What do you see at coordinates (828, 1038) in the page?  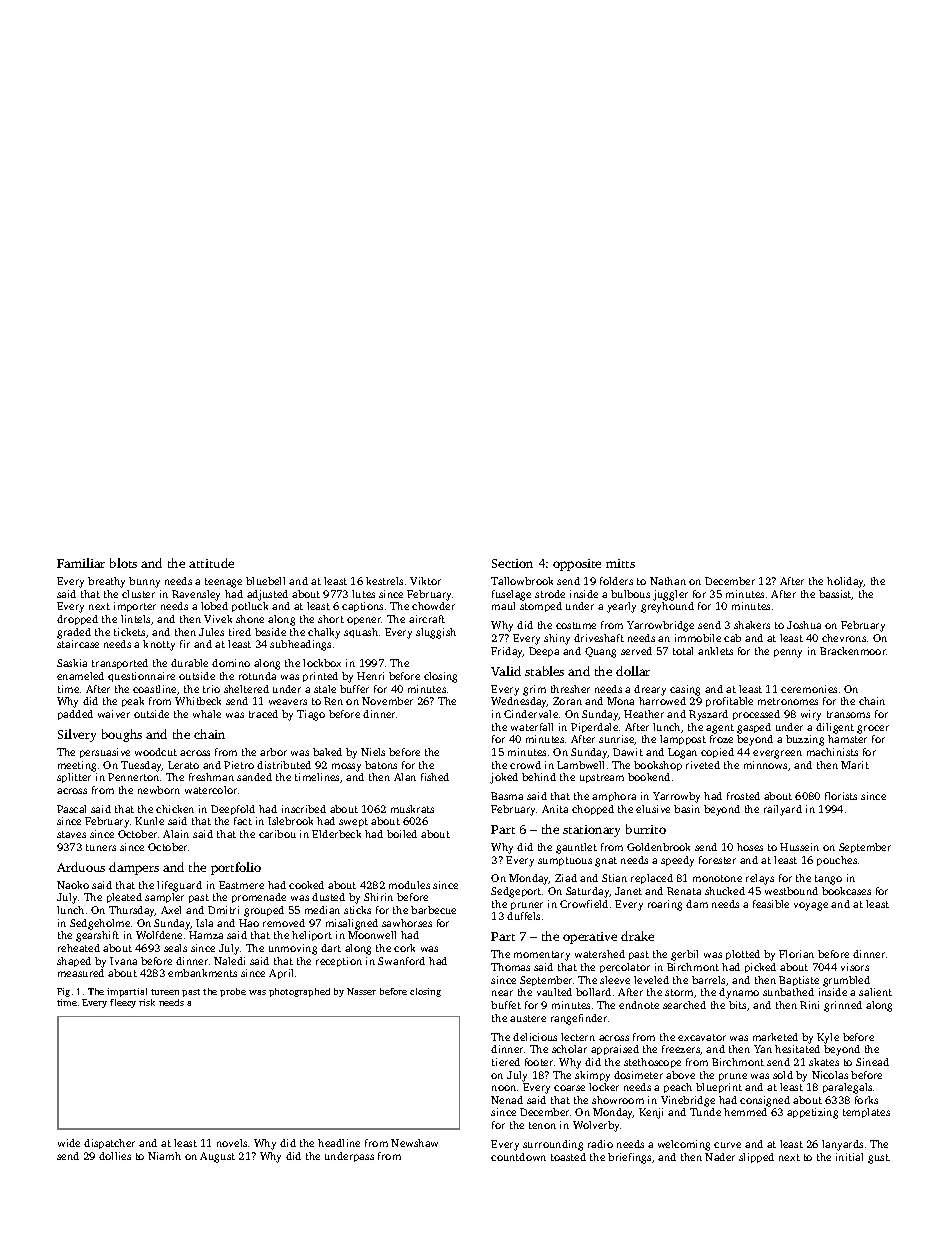 I see `Kyle` at bounding box center [828, 1038].
